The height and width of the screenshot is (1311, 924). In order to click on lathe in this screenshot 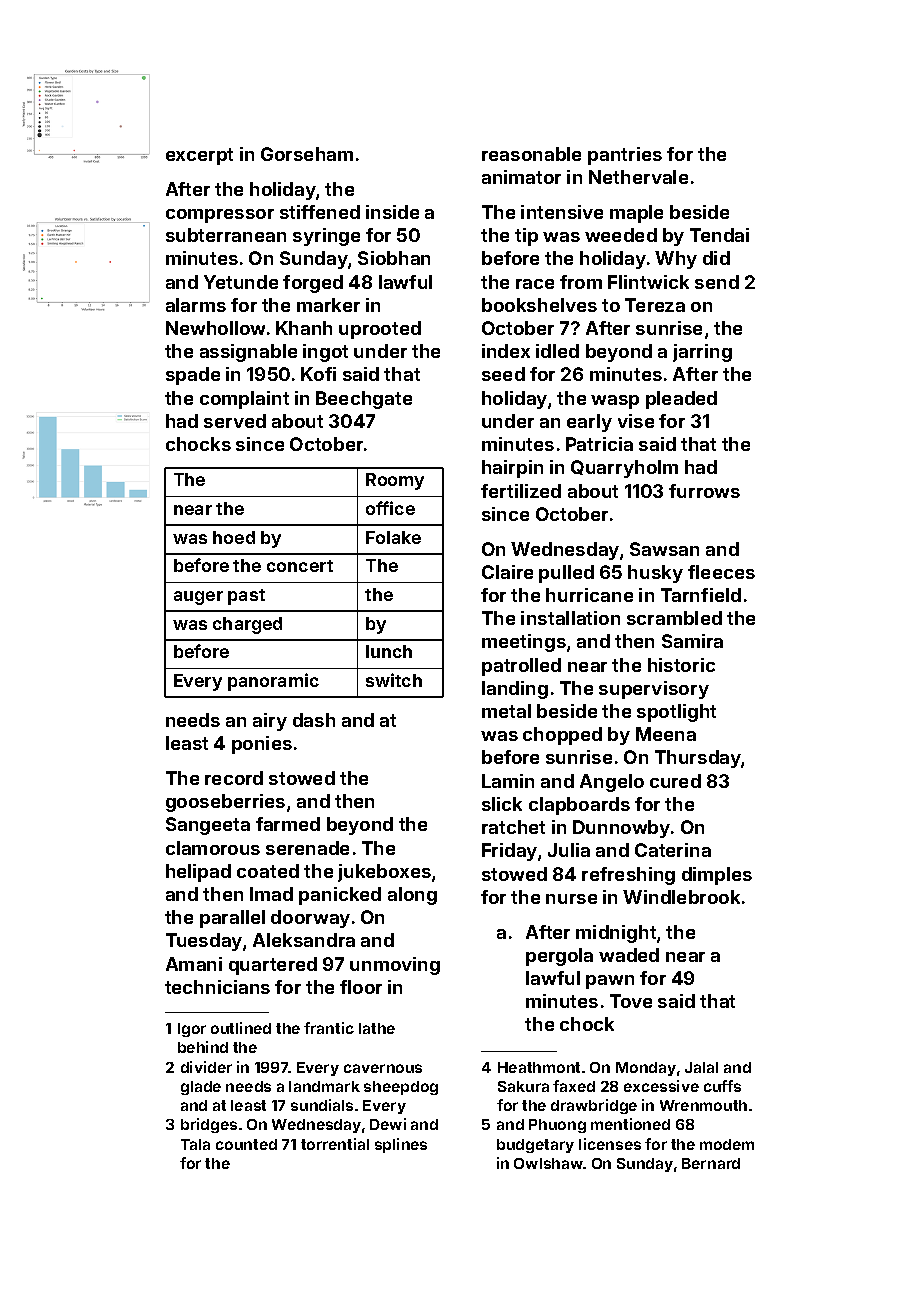, I will do `click(377, 1028)`.
